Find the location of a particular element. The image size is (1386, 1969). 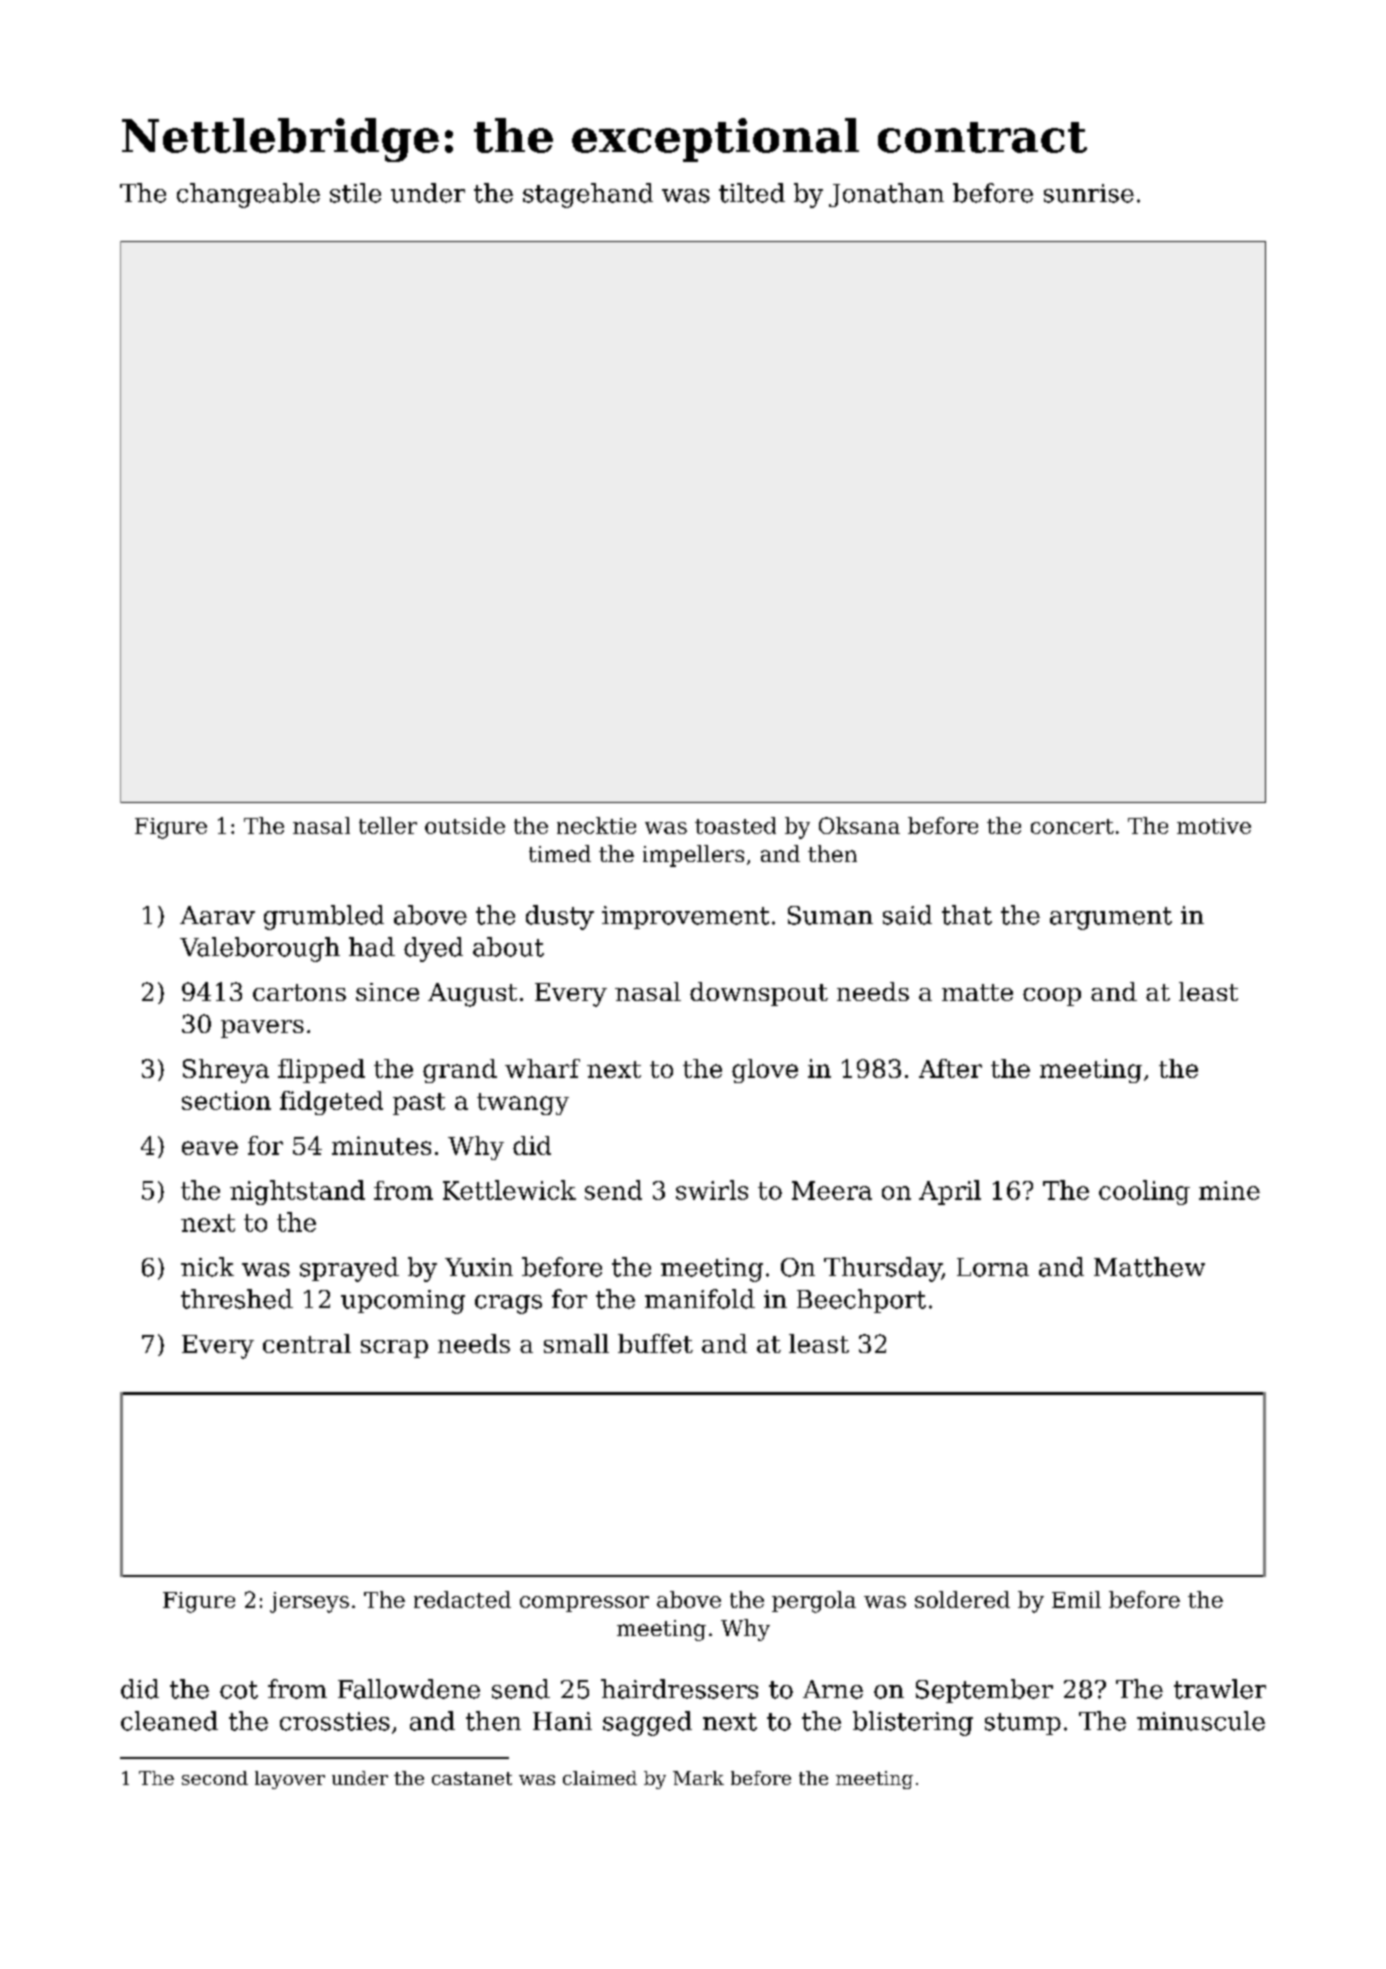

eave is located at coordinates (210, 1148).
